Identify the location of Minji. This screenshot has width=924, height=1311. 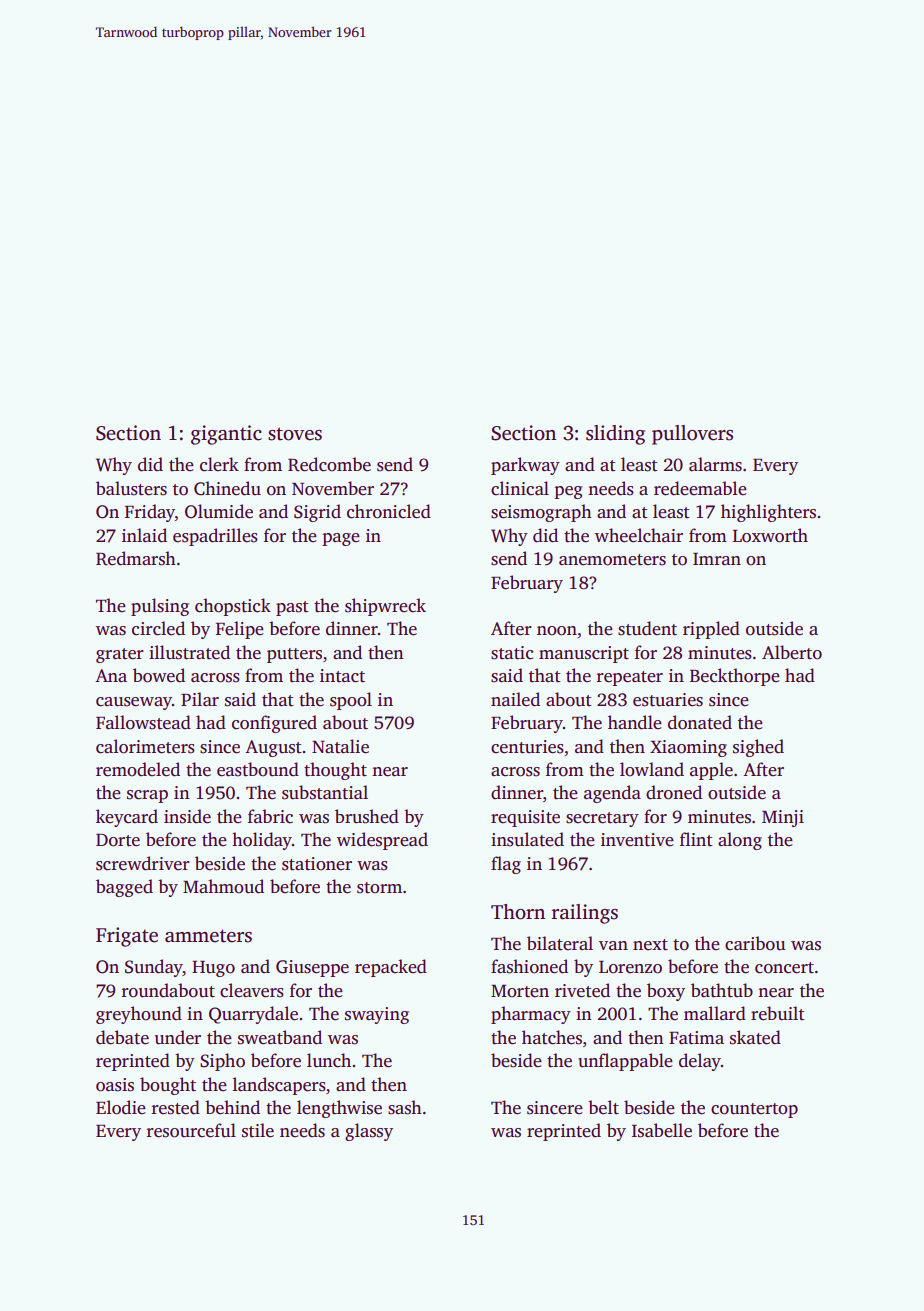
(783, 818).
